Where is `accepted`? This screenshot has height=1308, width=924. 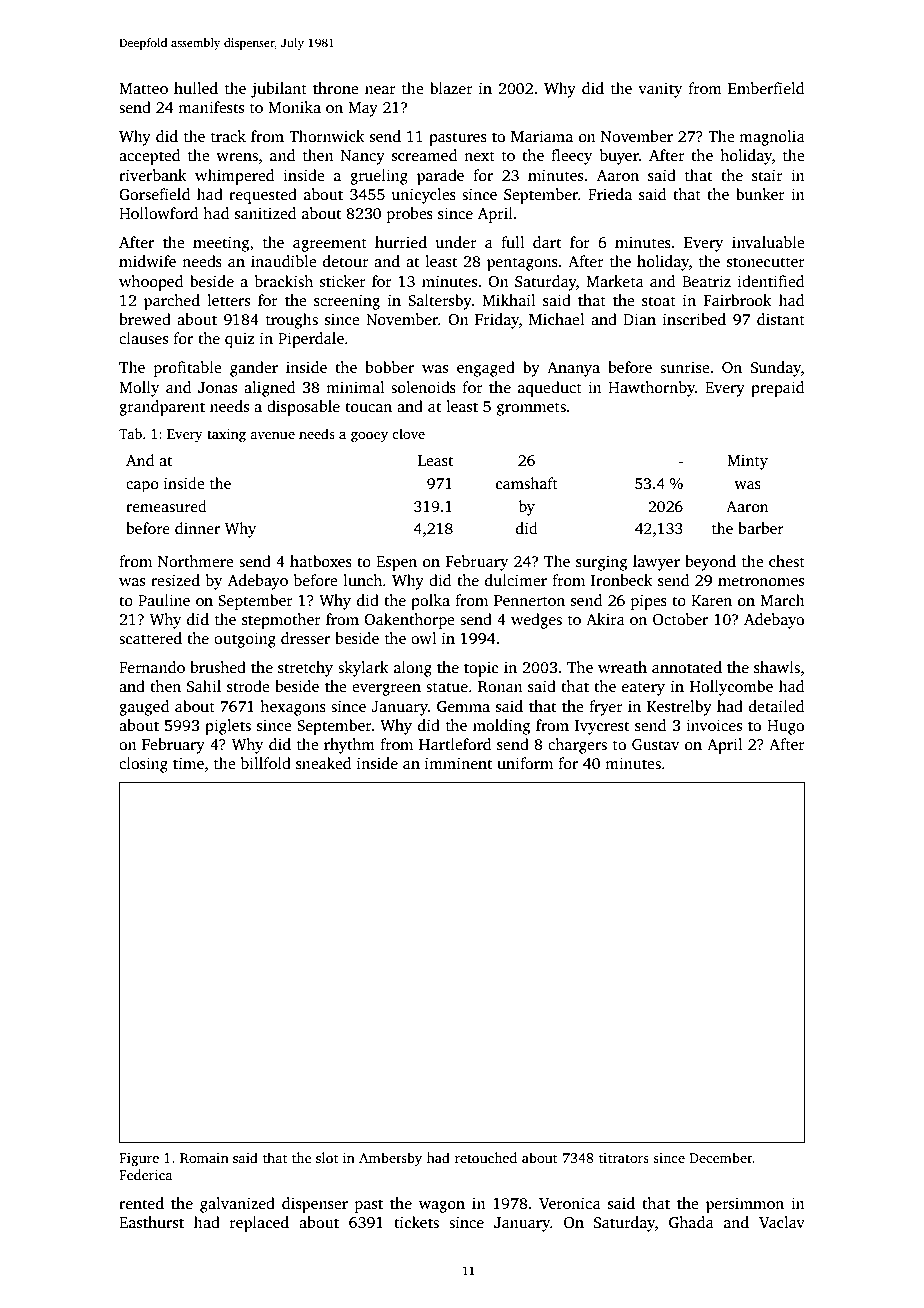
accepted is located at coordinates (149, 157).
